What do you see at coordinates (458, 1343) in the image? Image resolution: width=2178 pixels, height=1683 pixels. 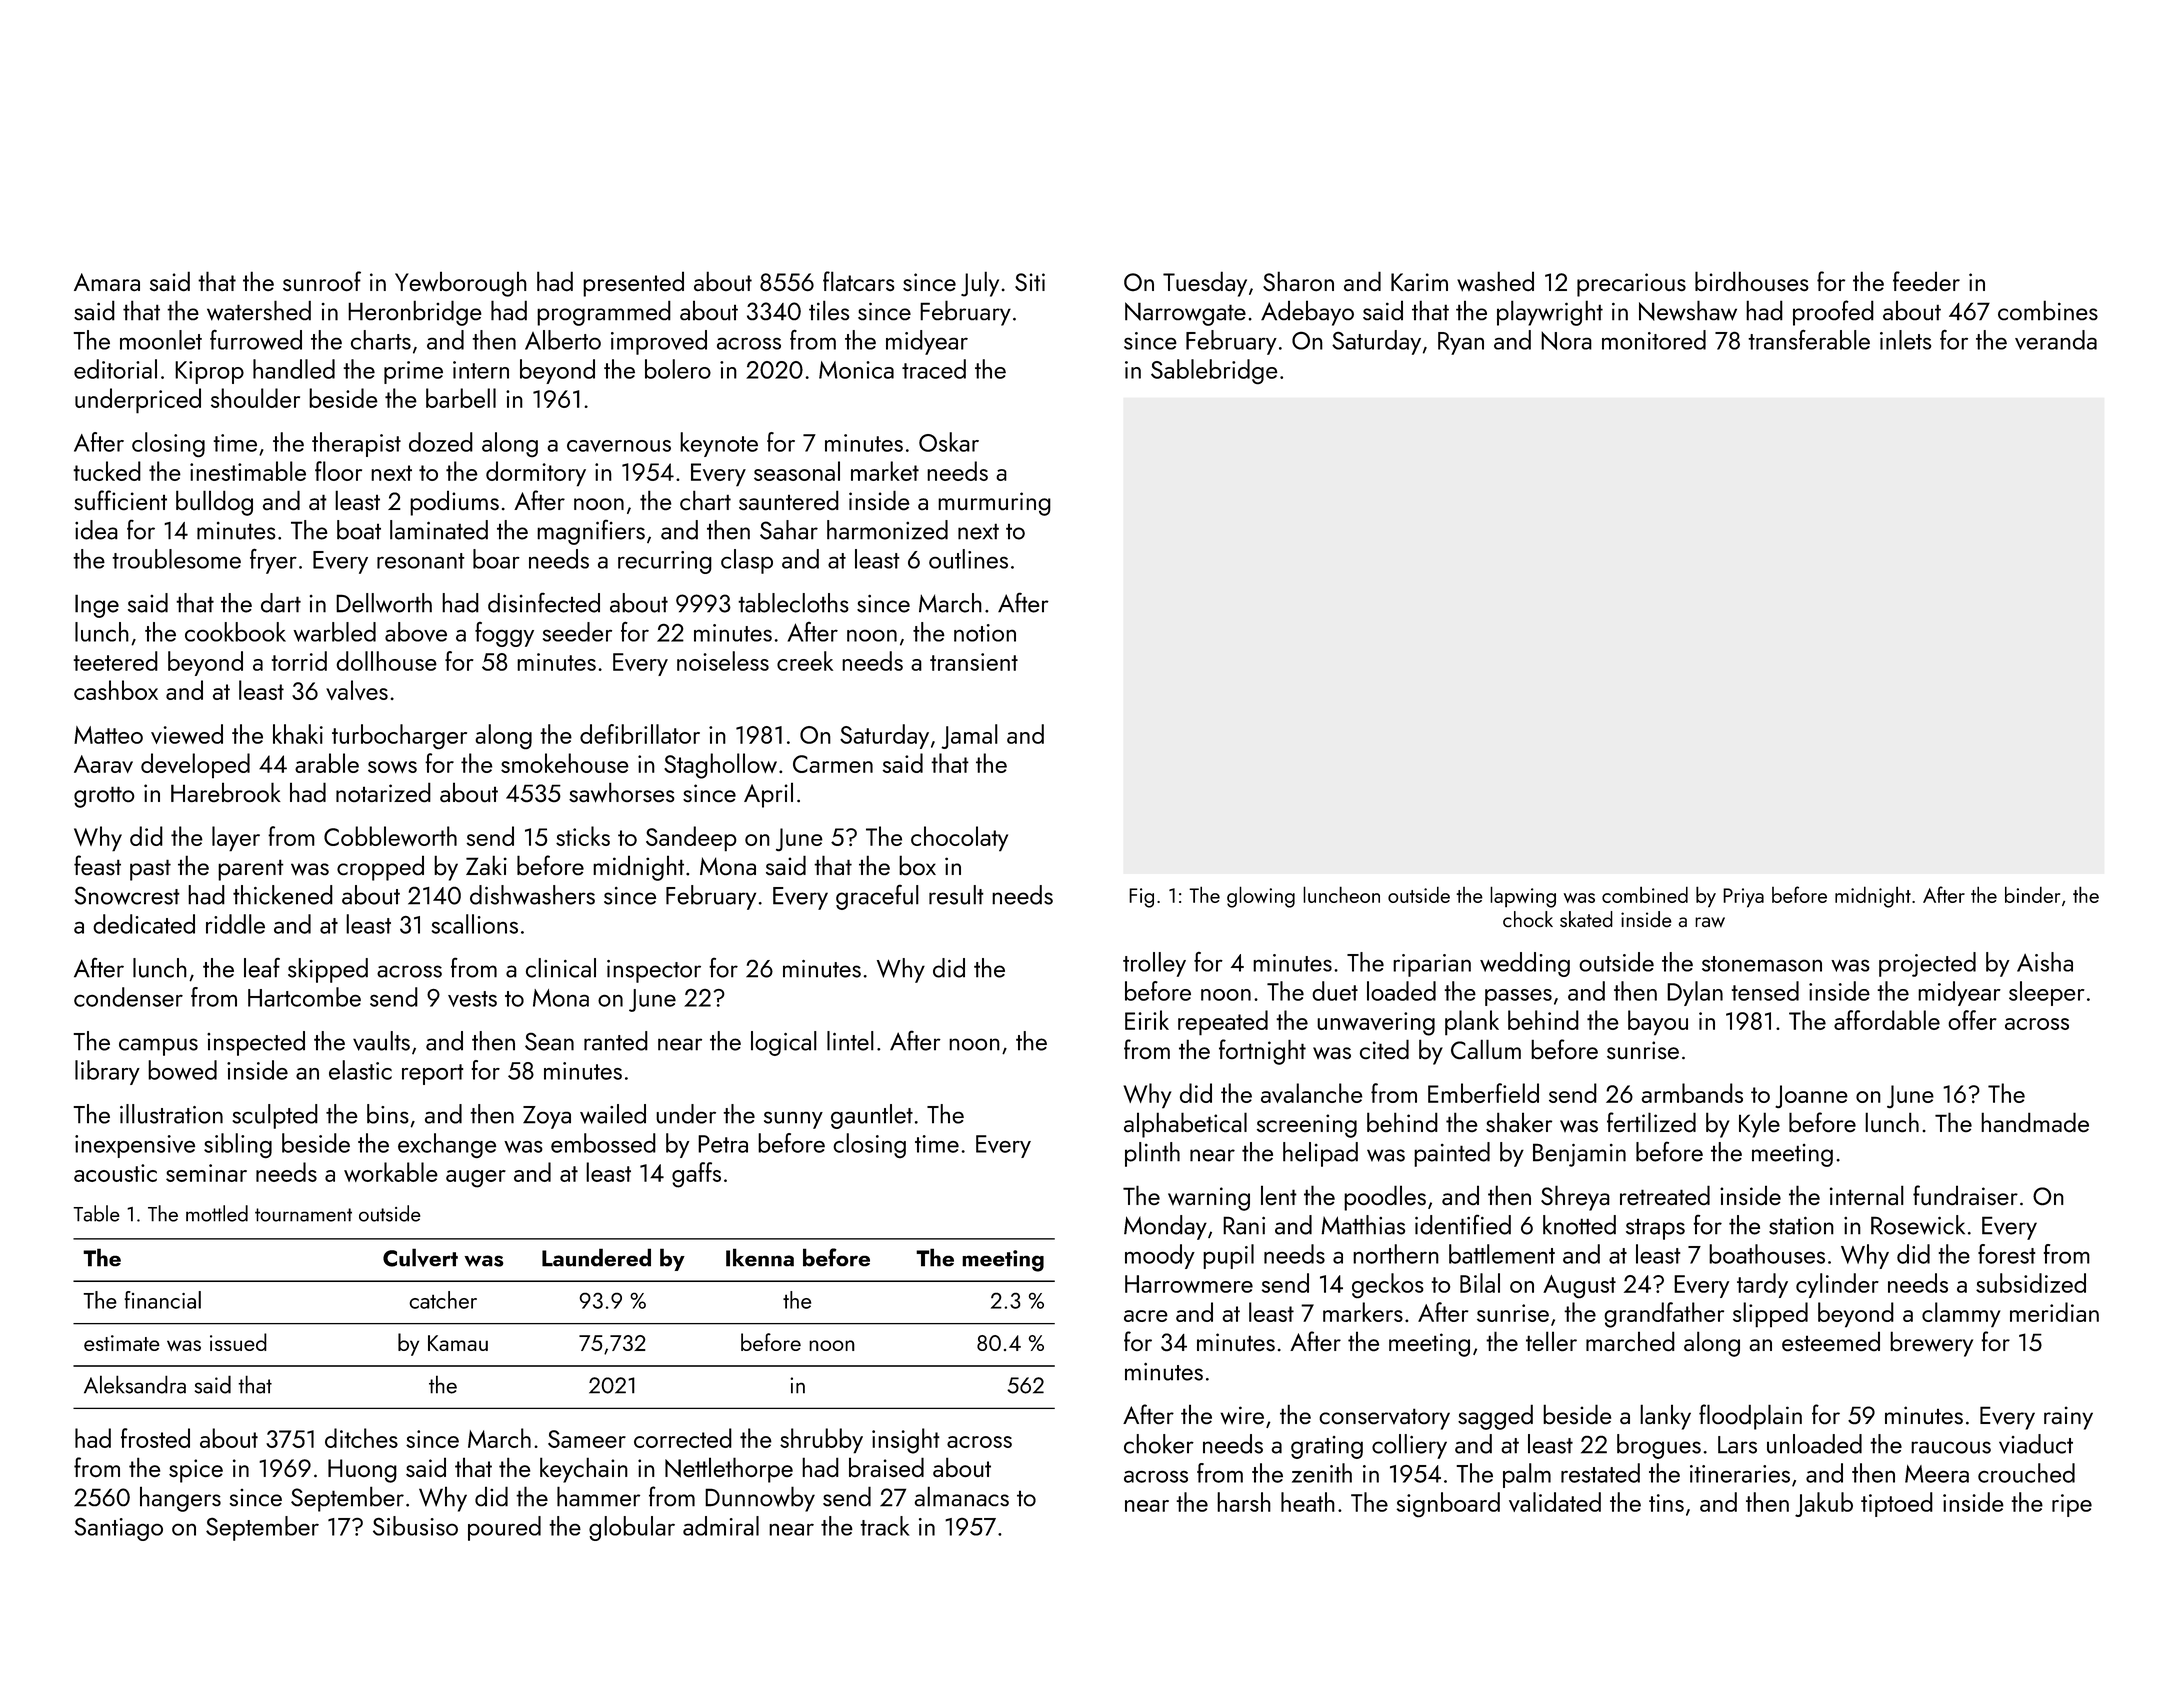 I see `Kamau` at bounding box center [458, 1343].
